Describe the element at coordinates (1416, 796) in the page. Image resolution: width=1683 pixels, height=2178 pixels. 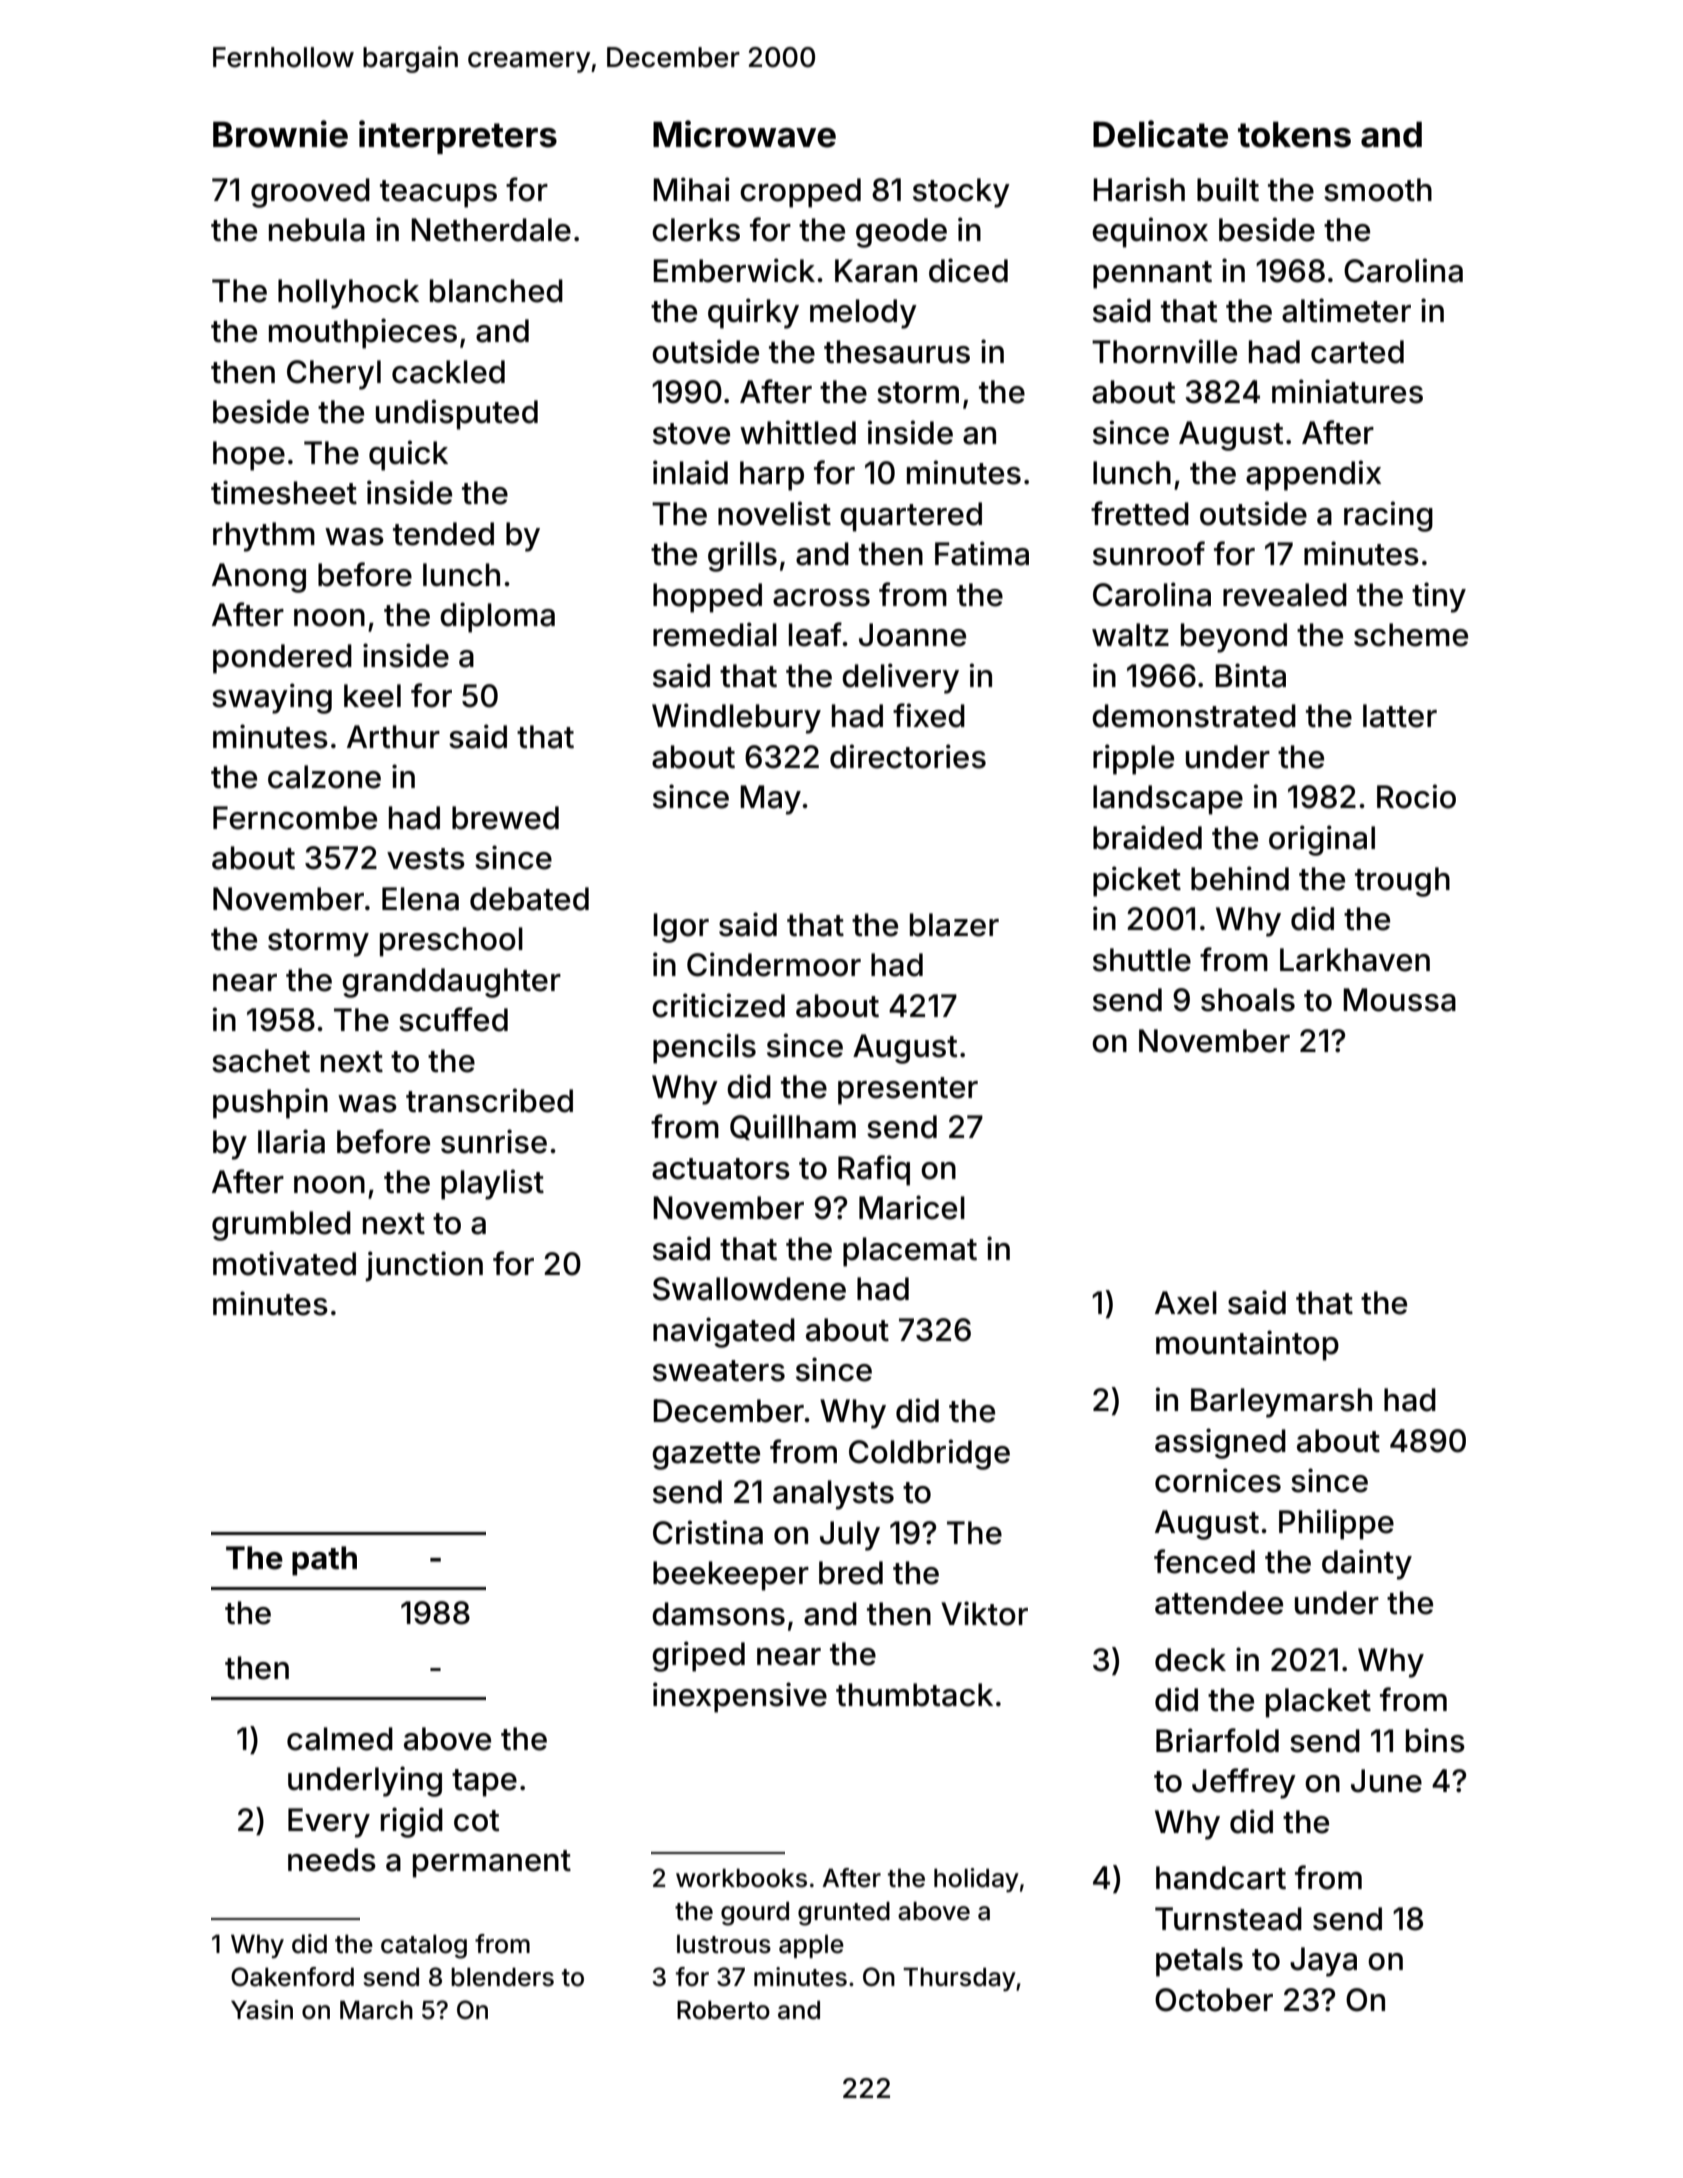
I see `Rocio` at that location.
